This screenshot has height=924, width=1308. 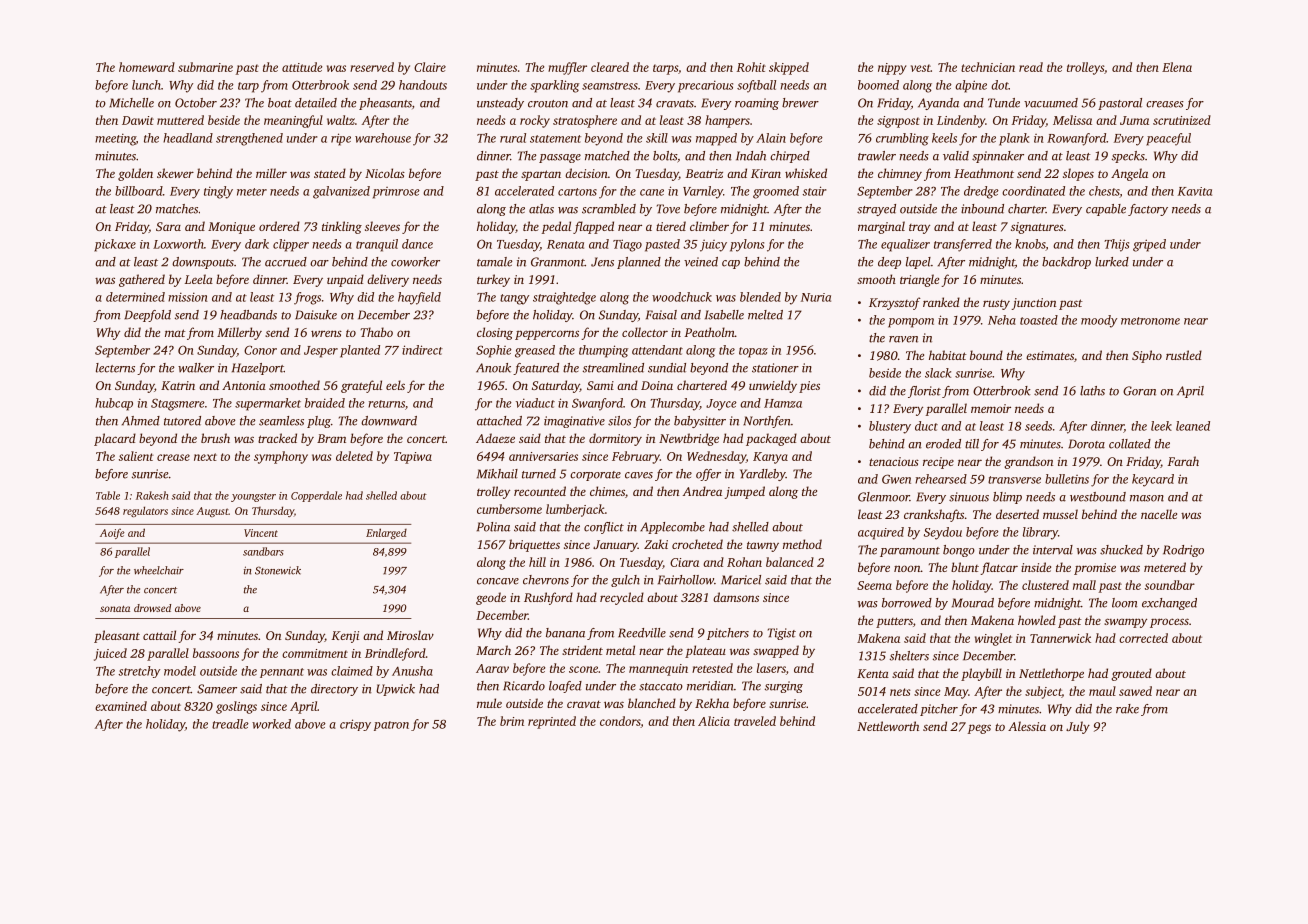 I want to click on July, so click(x=1078, y=727).
